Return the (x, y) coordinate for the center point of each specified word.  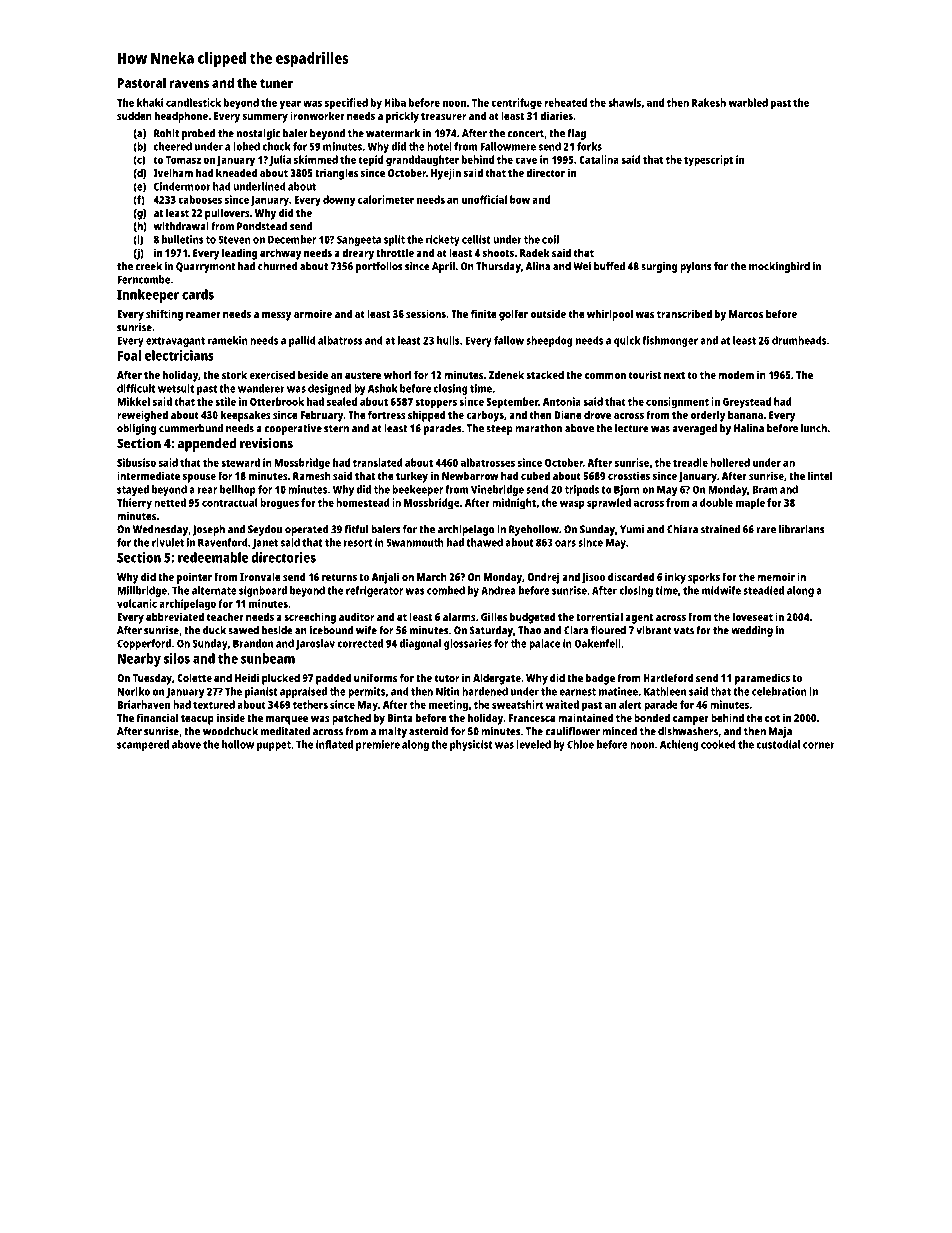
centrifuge (516, 104)
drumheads (799, 340)
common (605, 376)
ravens (189, 84)
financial (157, 717)
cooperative (293, 429)
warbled (748, 102)
